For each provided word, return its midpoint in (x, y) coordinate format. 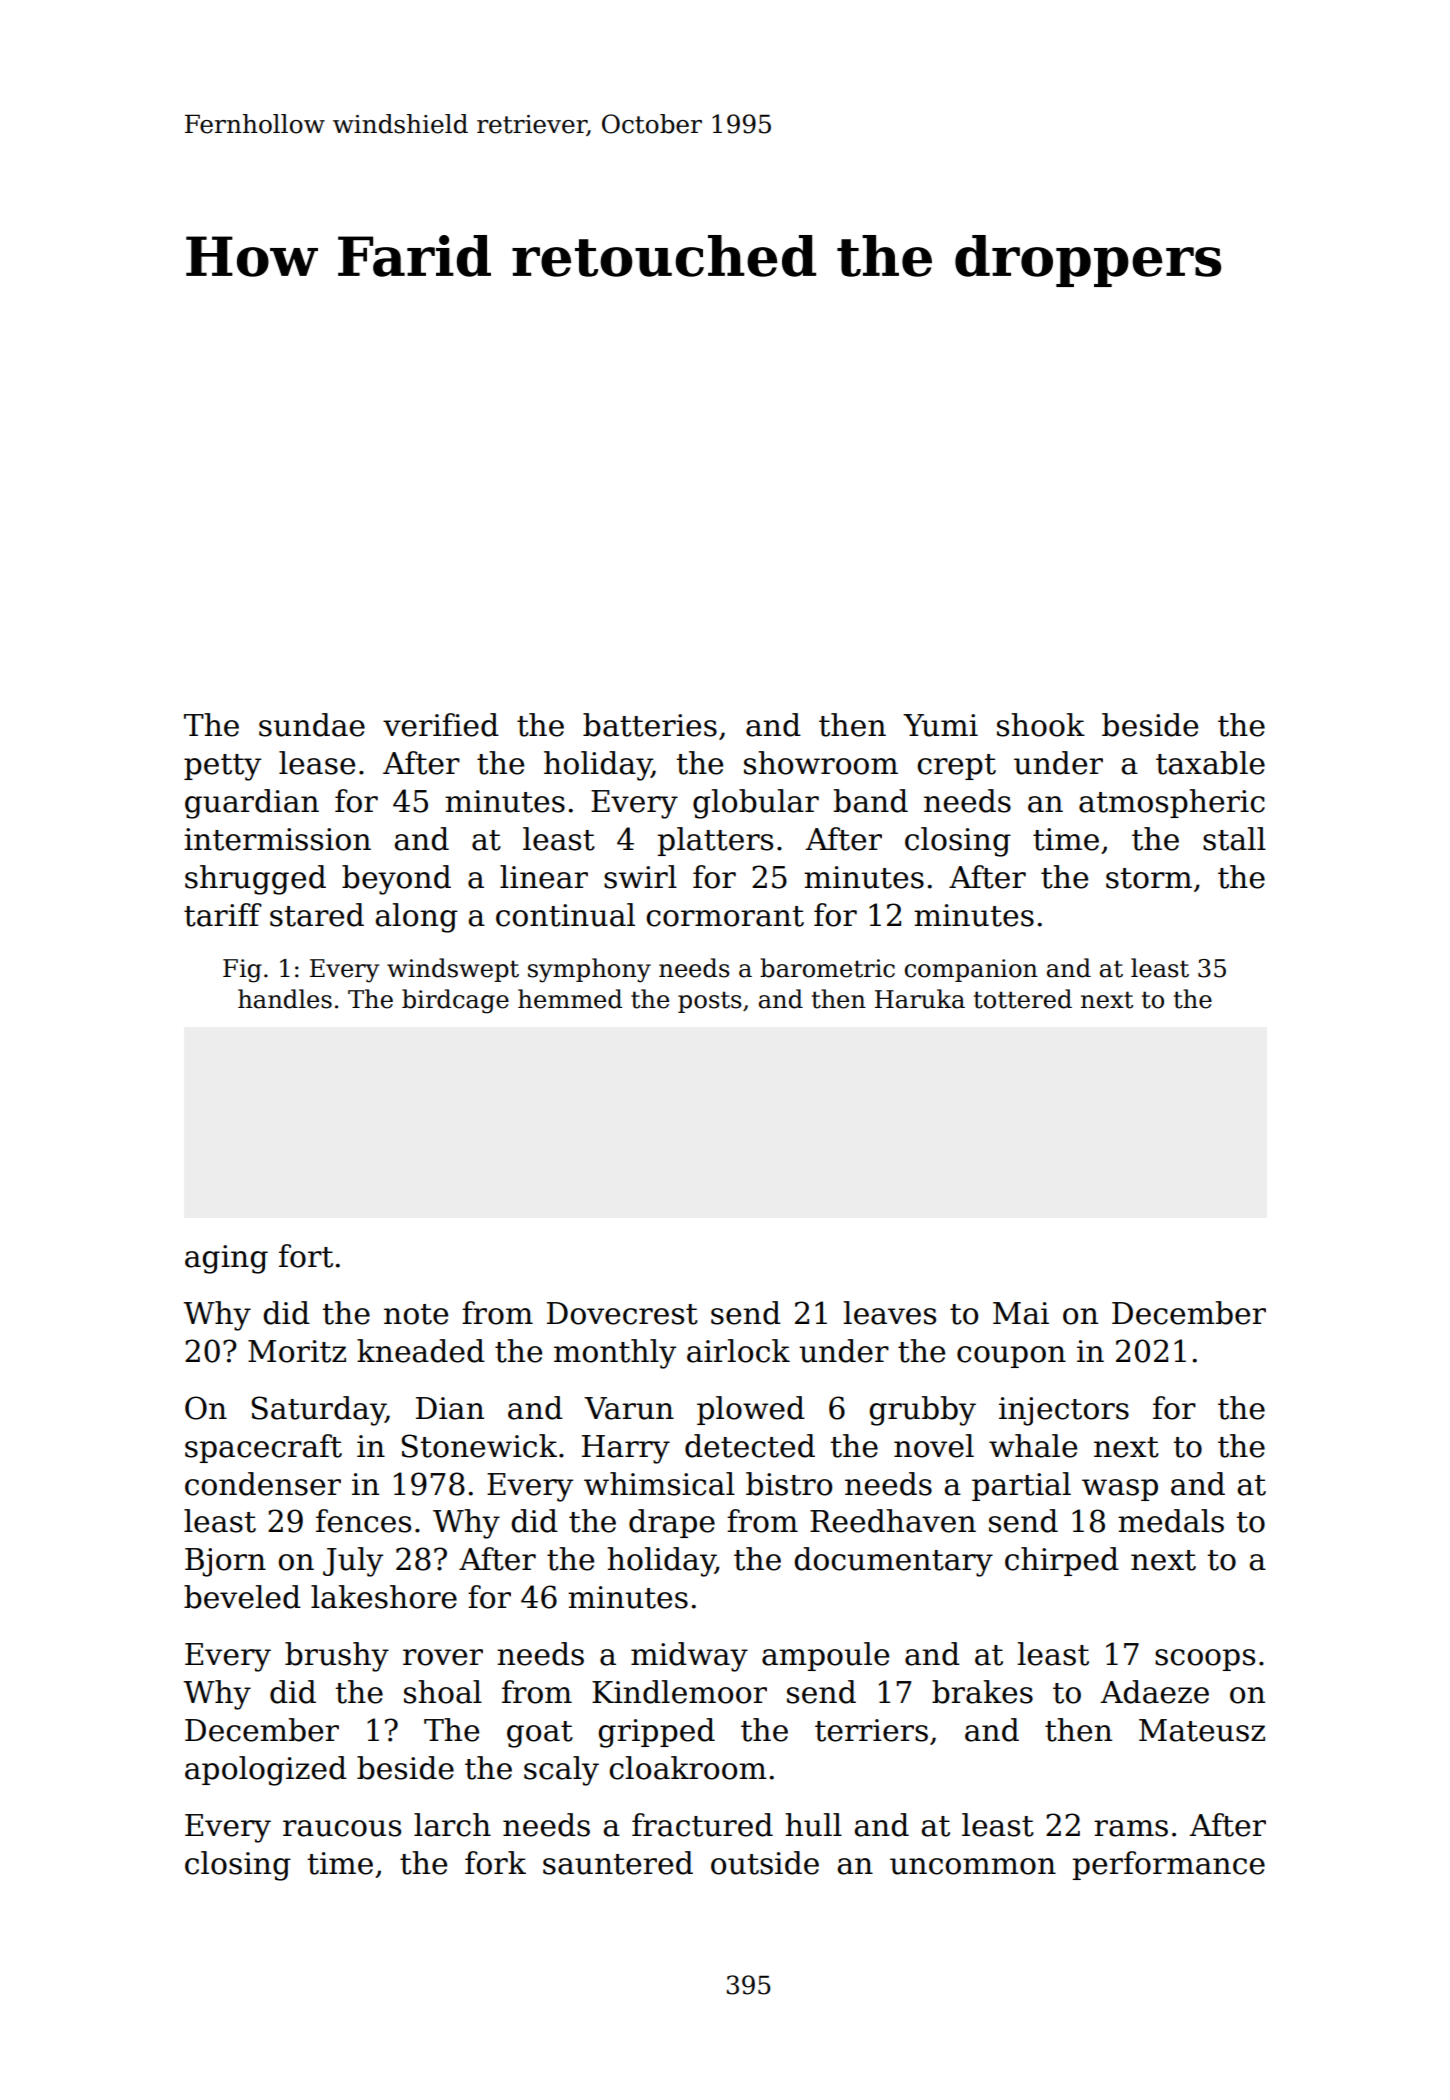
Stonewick (479, 1446)
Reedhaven (893, 1521)
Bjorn (225, 1562)
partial (1021, 1486)
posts (709, 1002)
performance (1169, 1865)
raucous (342, 1828)
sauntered (618, 1863)
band (871, 801)
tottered (1023, 999)
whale (1033, 1446)
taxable (1210, 763)
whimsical (659, 1484)
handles (285, 999)
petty (222, 767)
